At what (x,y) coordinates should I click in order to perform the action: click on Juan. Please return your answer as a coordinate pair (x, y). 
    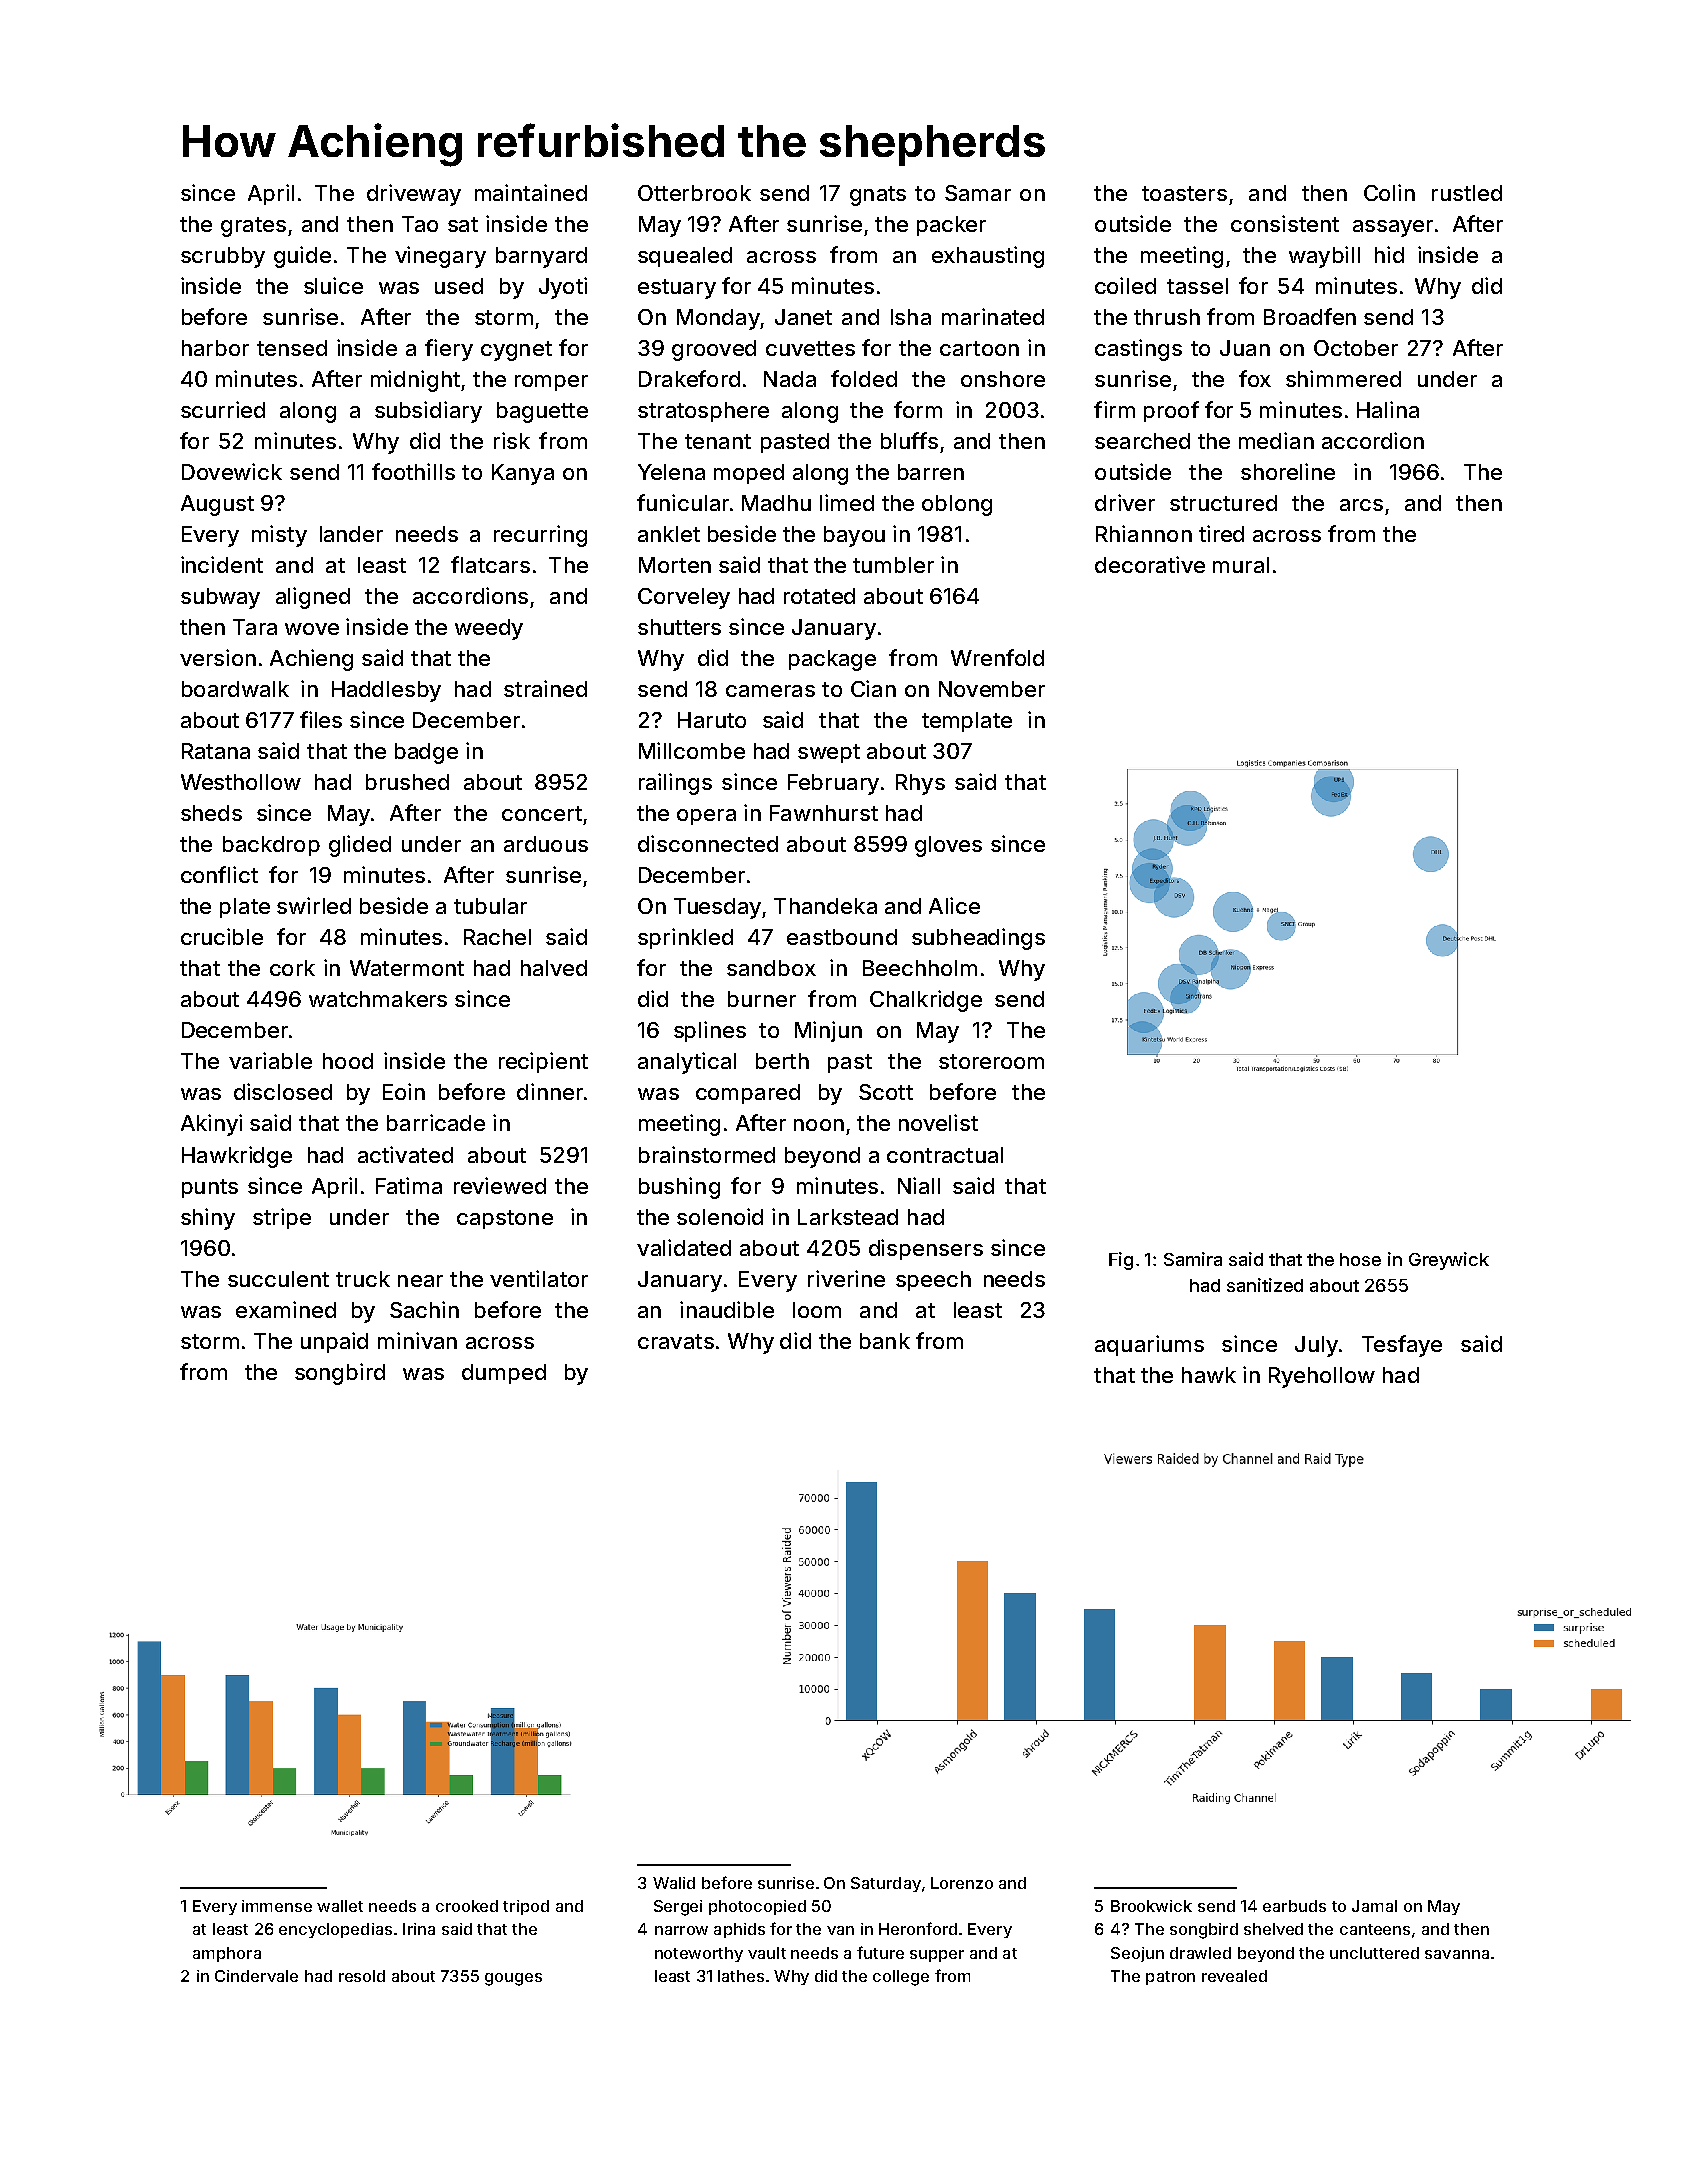
    Looking at the image, I should click on (1245, 348).
